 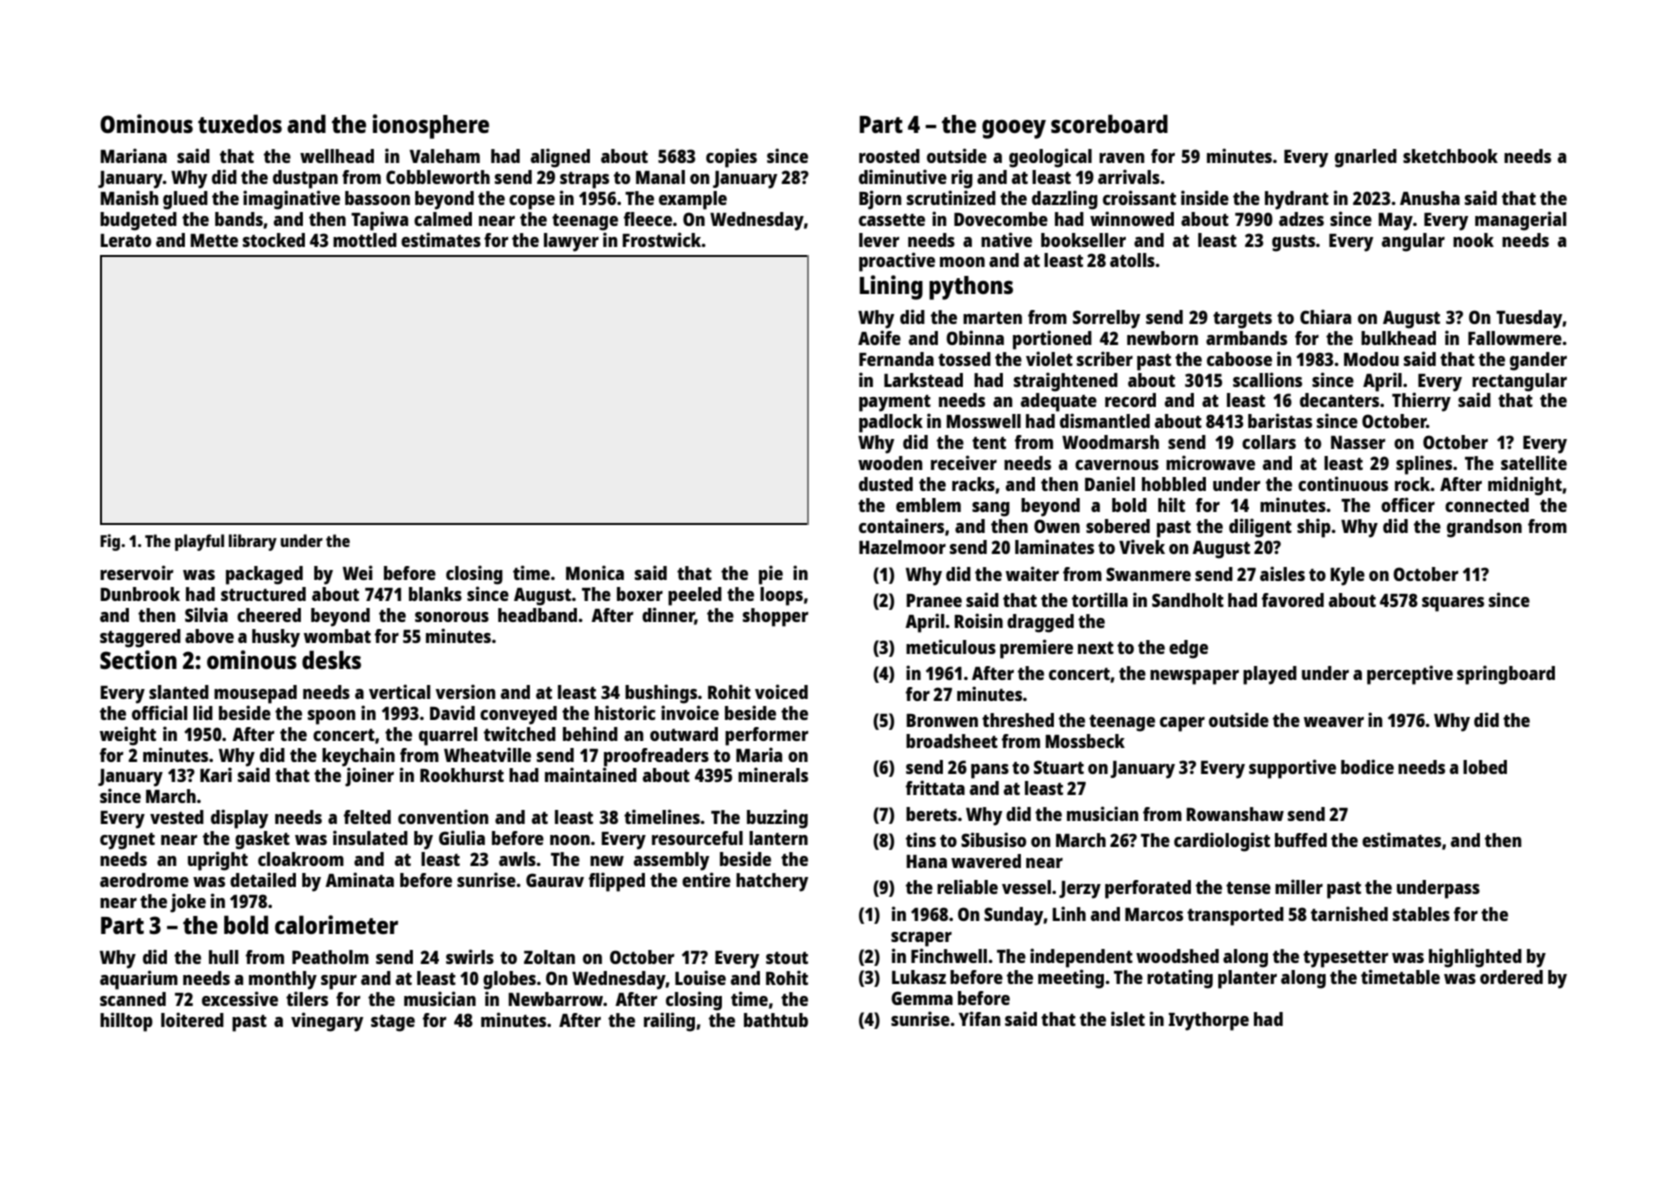 I want to click on collars, so click(x=1269, y=442).
